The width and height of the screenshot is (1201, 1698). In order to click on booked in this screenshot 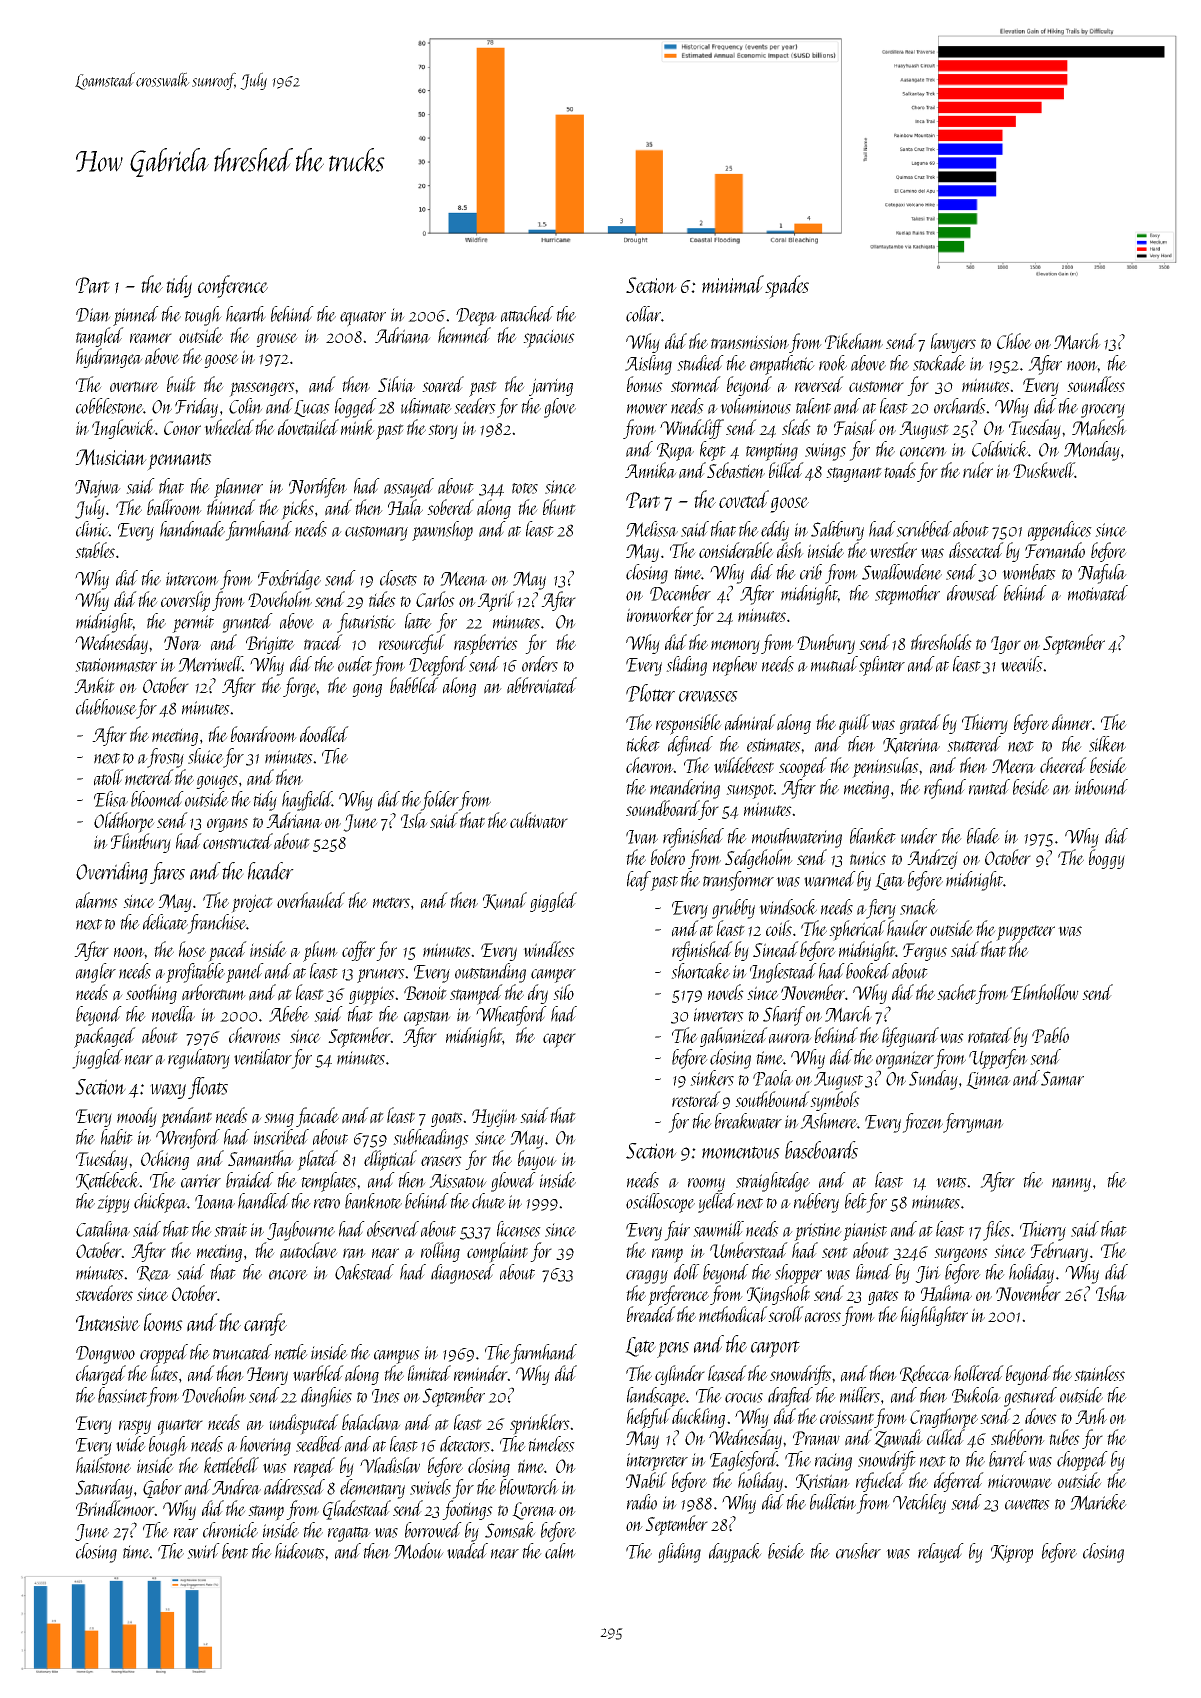, I will do `click(868, 971)`.
